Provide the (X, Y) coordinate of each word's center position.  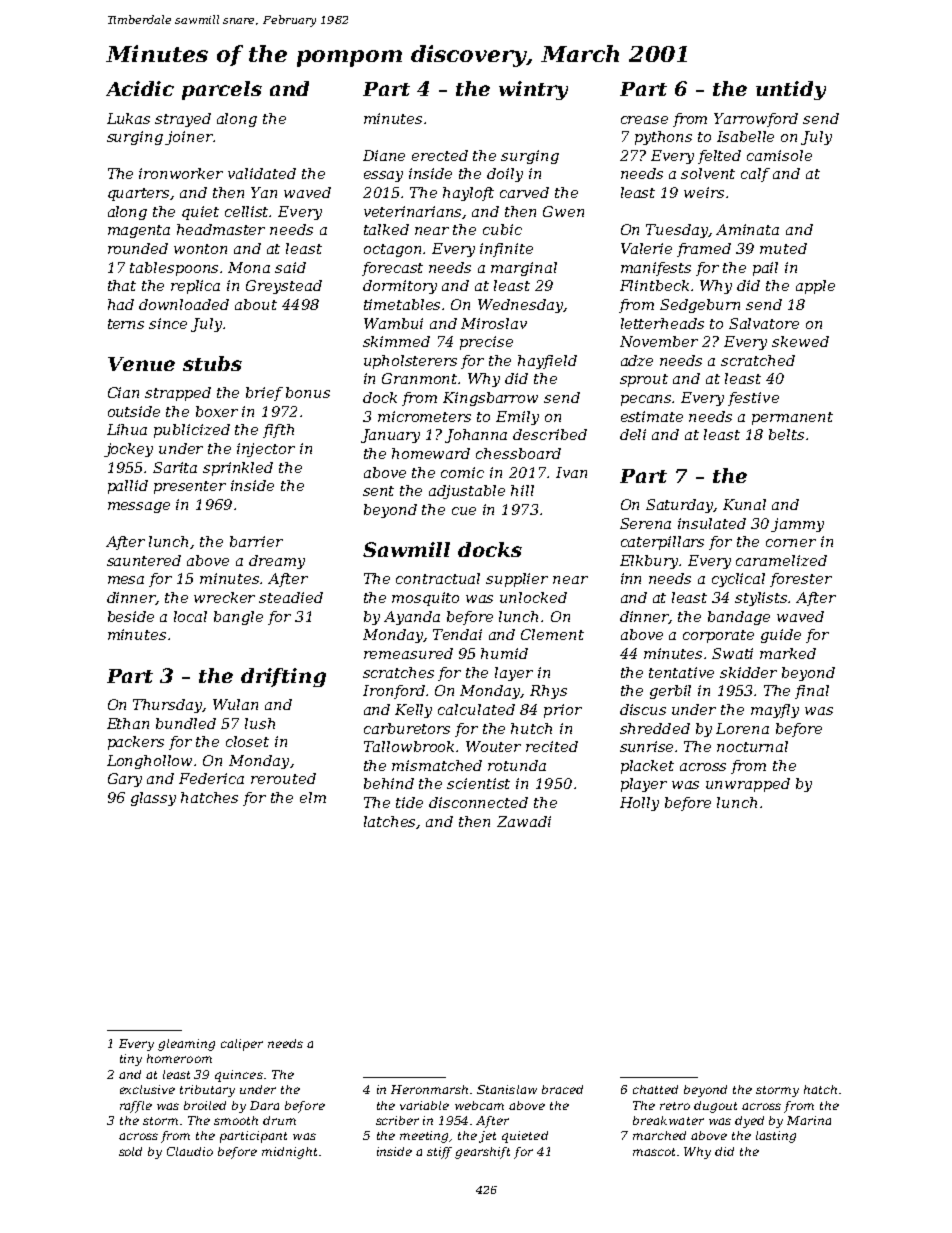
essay (383, 176)
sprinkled (238, 469)
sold (130, 1151)
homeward (431, 453)
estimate (652, 416)
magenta (139, 231)
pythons (663, 138)
